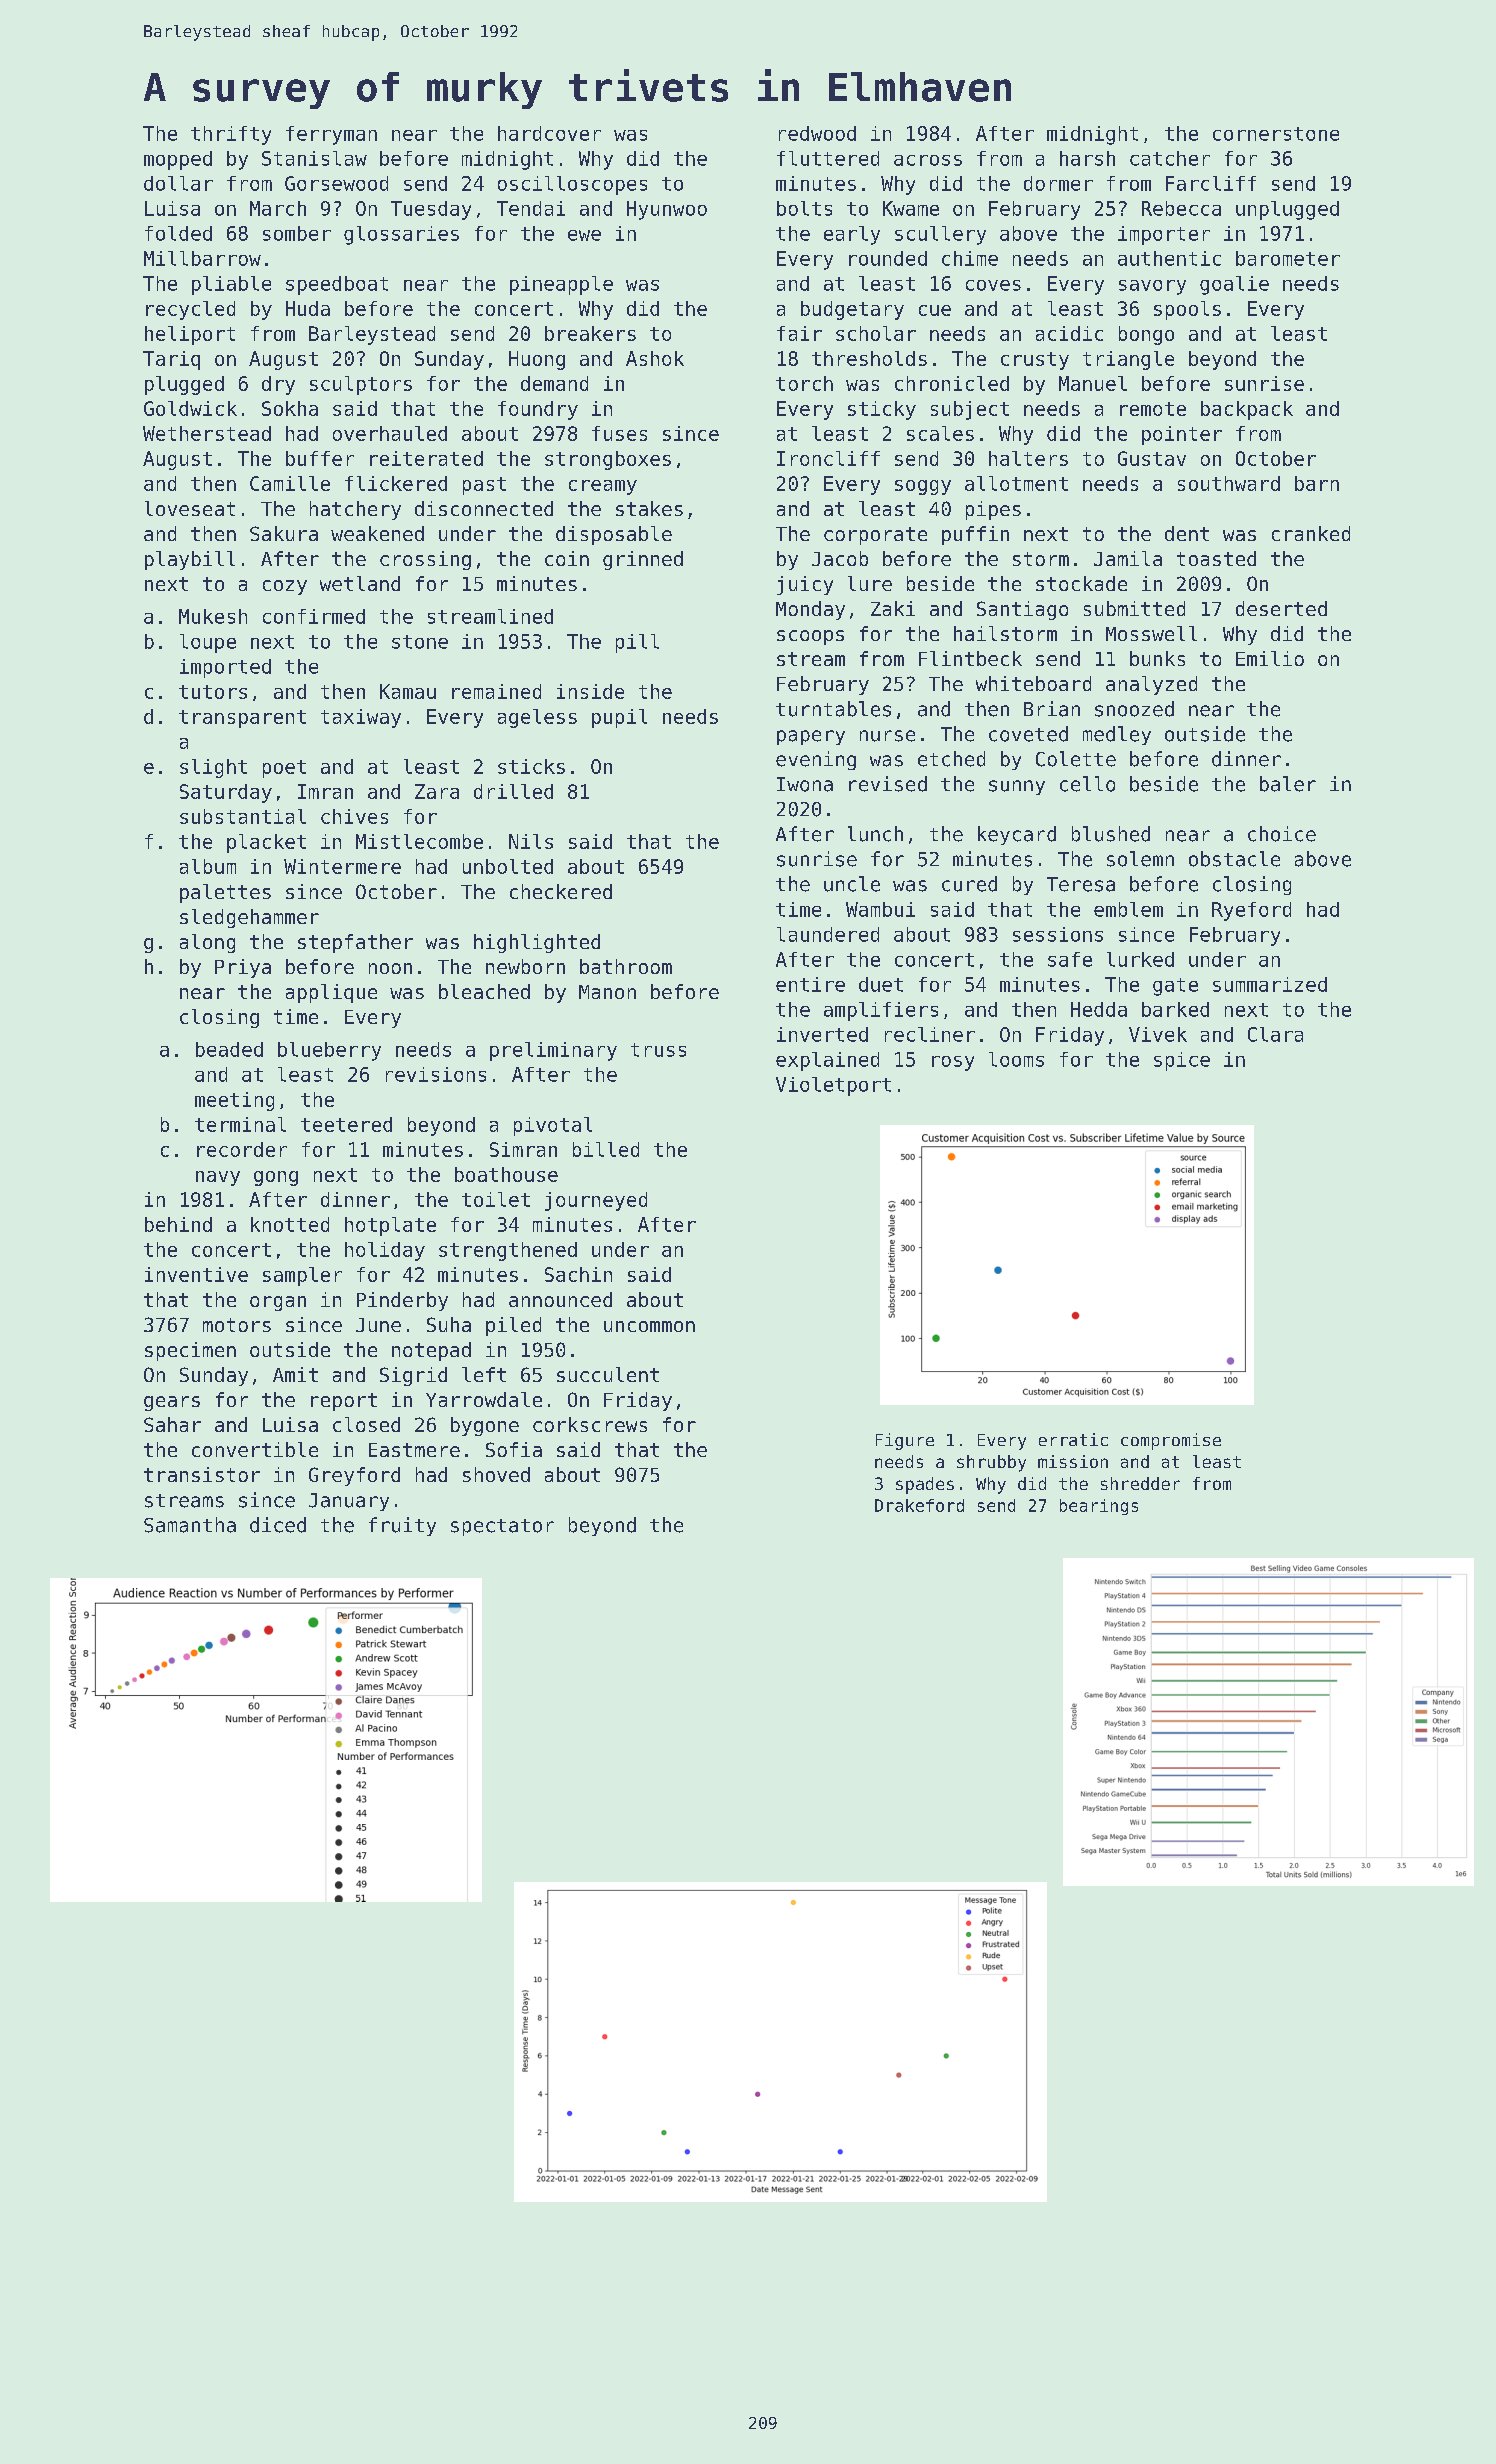  What do you see at coordinates (805, 784) in the screenshot?
I see `Iwona` at bounding box center [805, 784].
